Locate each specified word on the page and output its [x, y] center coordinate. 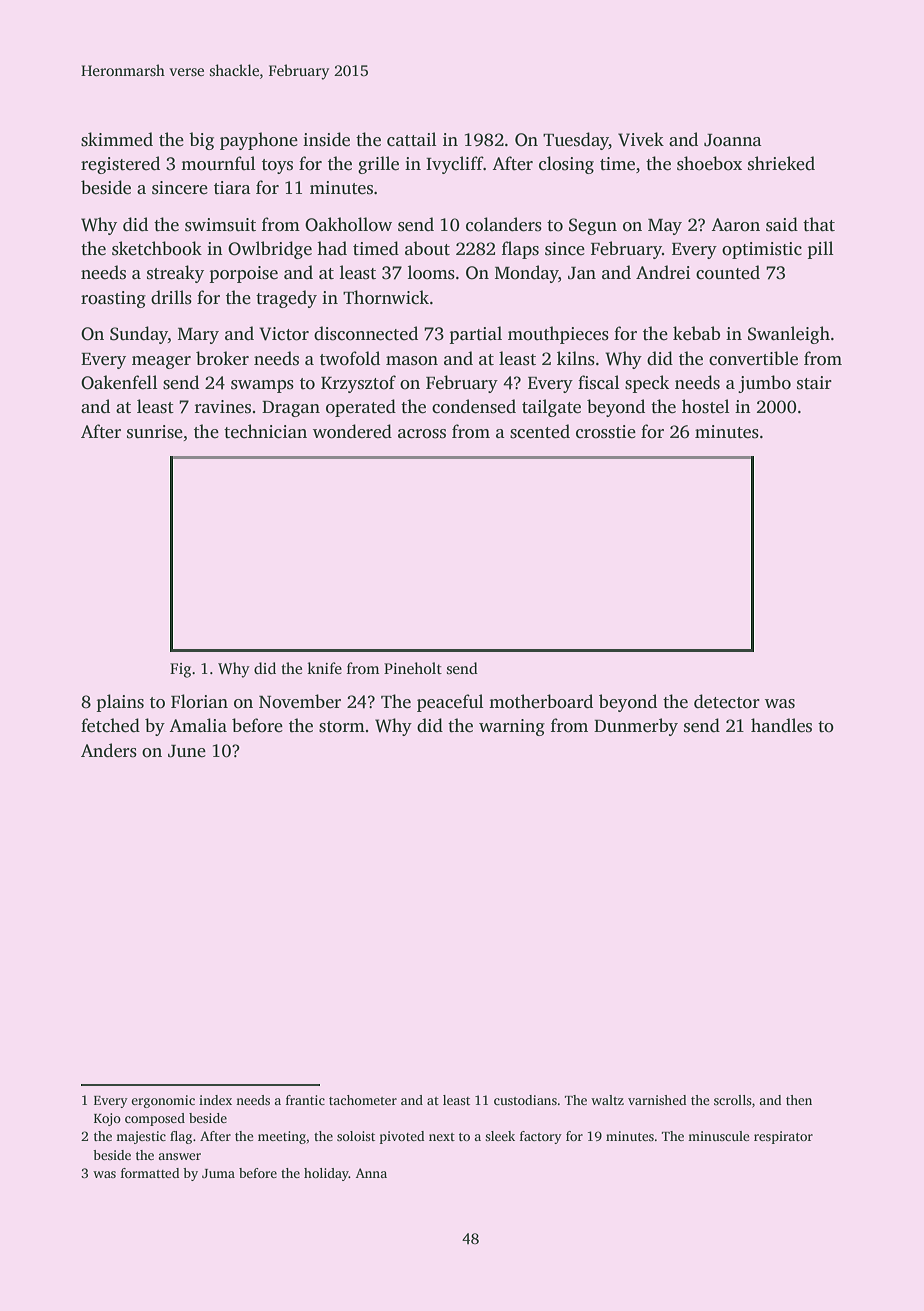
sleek [500, 1136]
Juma [218, 1173]
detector [727, 701]
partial [475, 335]
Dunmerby [636, 727]
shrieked [781, 163]
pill [820, 250]
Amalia [198, 725]
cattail [412, 139]
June [187, 751]
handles [781, 725]
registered [120, 165]
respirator [783, 1137]
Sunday [139, 335]
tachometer [363, 1100]
